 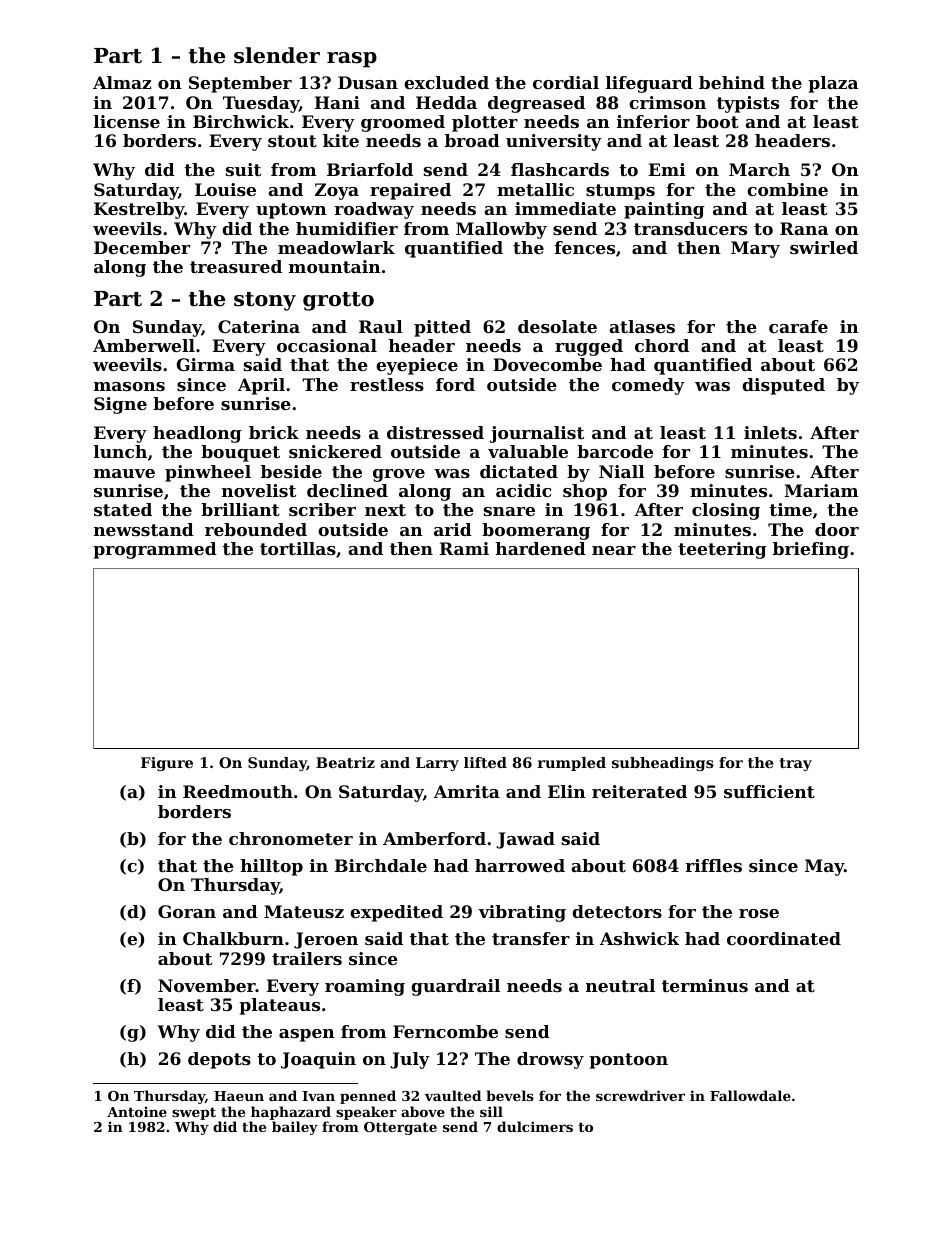 I want to click on fences, so click(x=585, y=247).
